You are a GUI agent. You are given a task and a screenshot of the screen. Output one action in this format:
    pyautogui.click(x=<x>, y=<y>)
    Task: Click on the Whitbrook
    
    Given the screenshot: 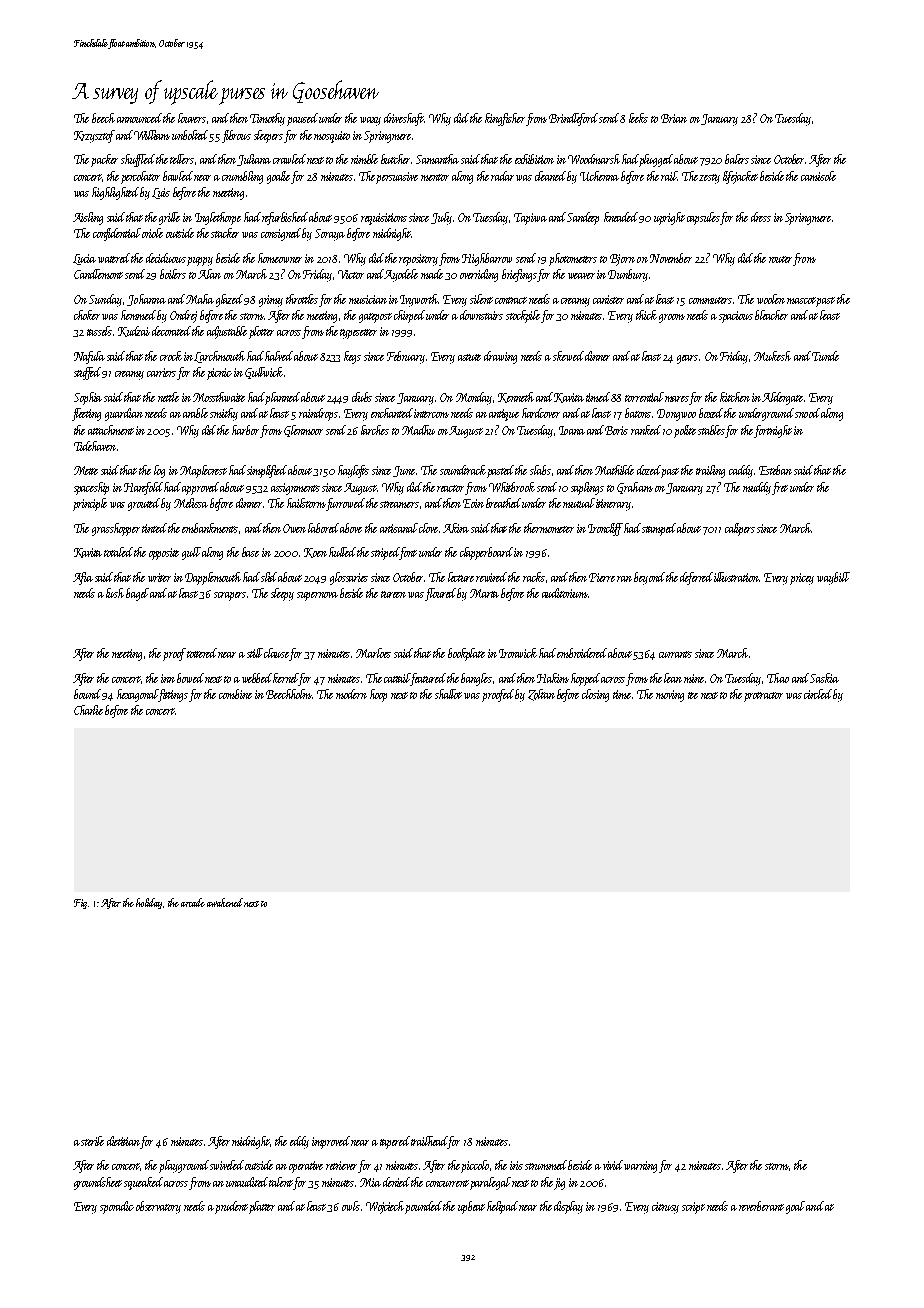 What is the action you would take?
    pyautogui.click(x=512, y=487)
